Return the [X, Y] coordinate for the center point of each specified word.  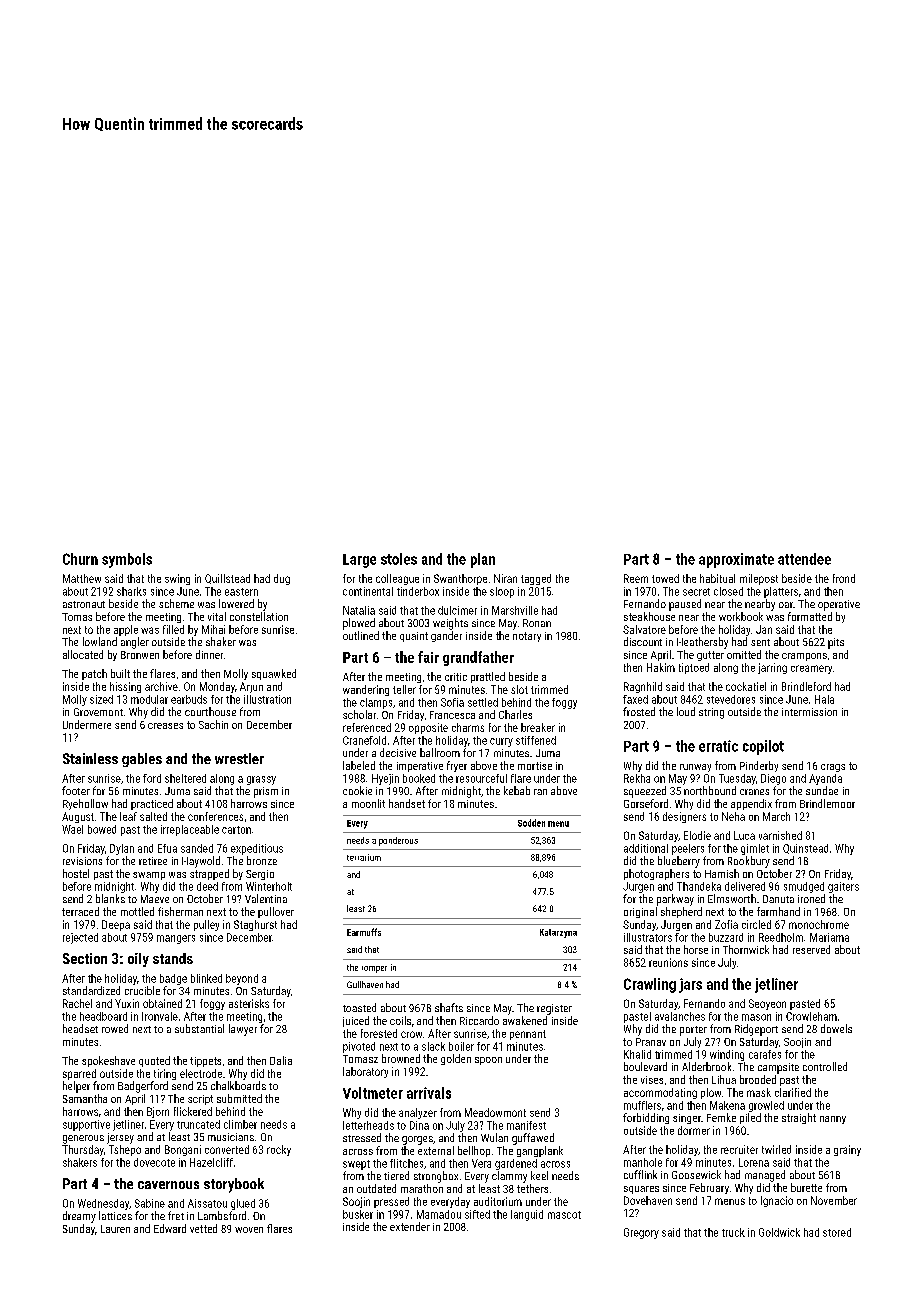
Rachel [77, 1003]
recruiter [739, 1149]
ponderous [398, 841]
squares [641, 1190]
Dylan [122, 849]
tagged [536, 579]
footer [76, 790]
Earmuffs [364, 932]
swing [177, 579]
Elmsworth [732, 898]
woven [249, 1230]
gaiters [843, 887]
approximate [736, 560]
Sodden [531, 823]
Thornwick [746, 949]
